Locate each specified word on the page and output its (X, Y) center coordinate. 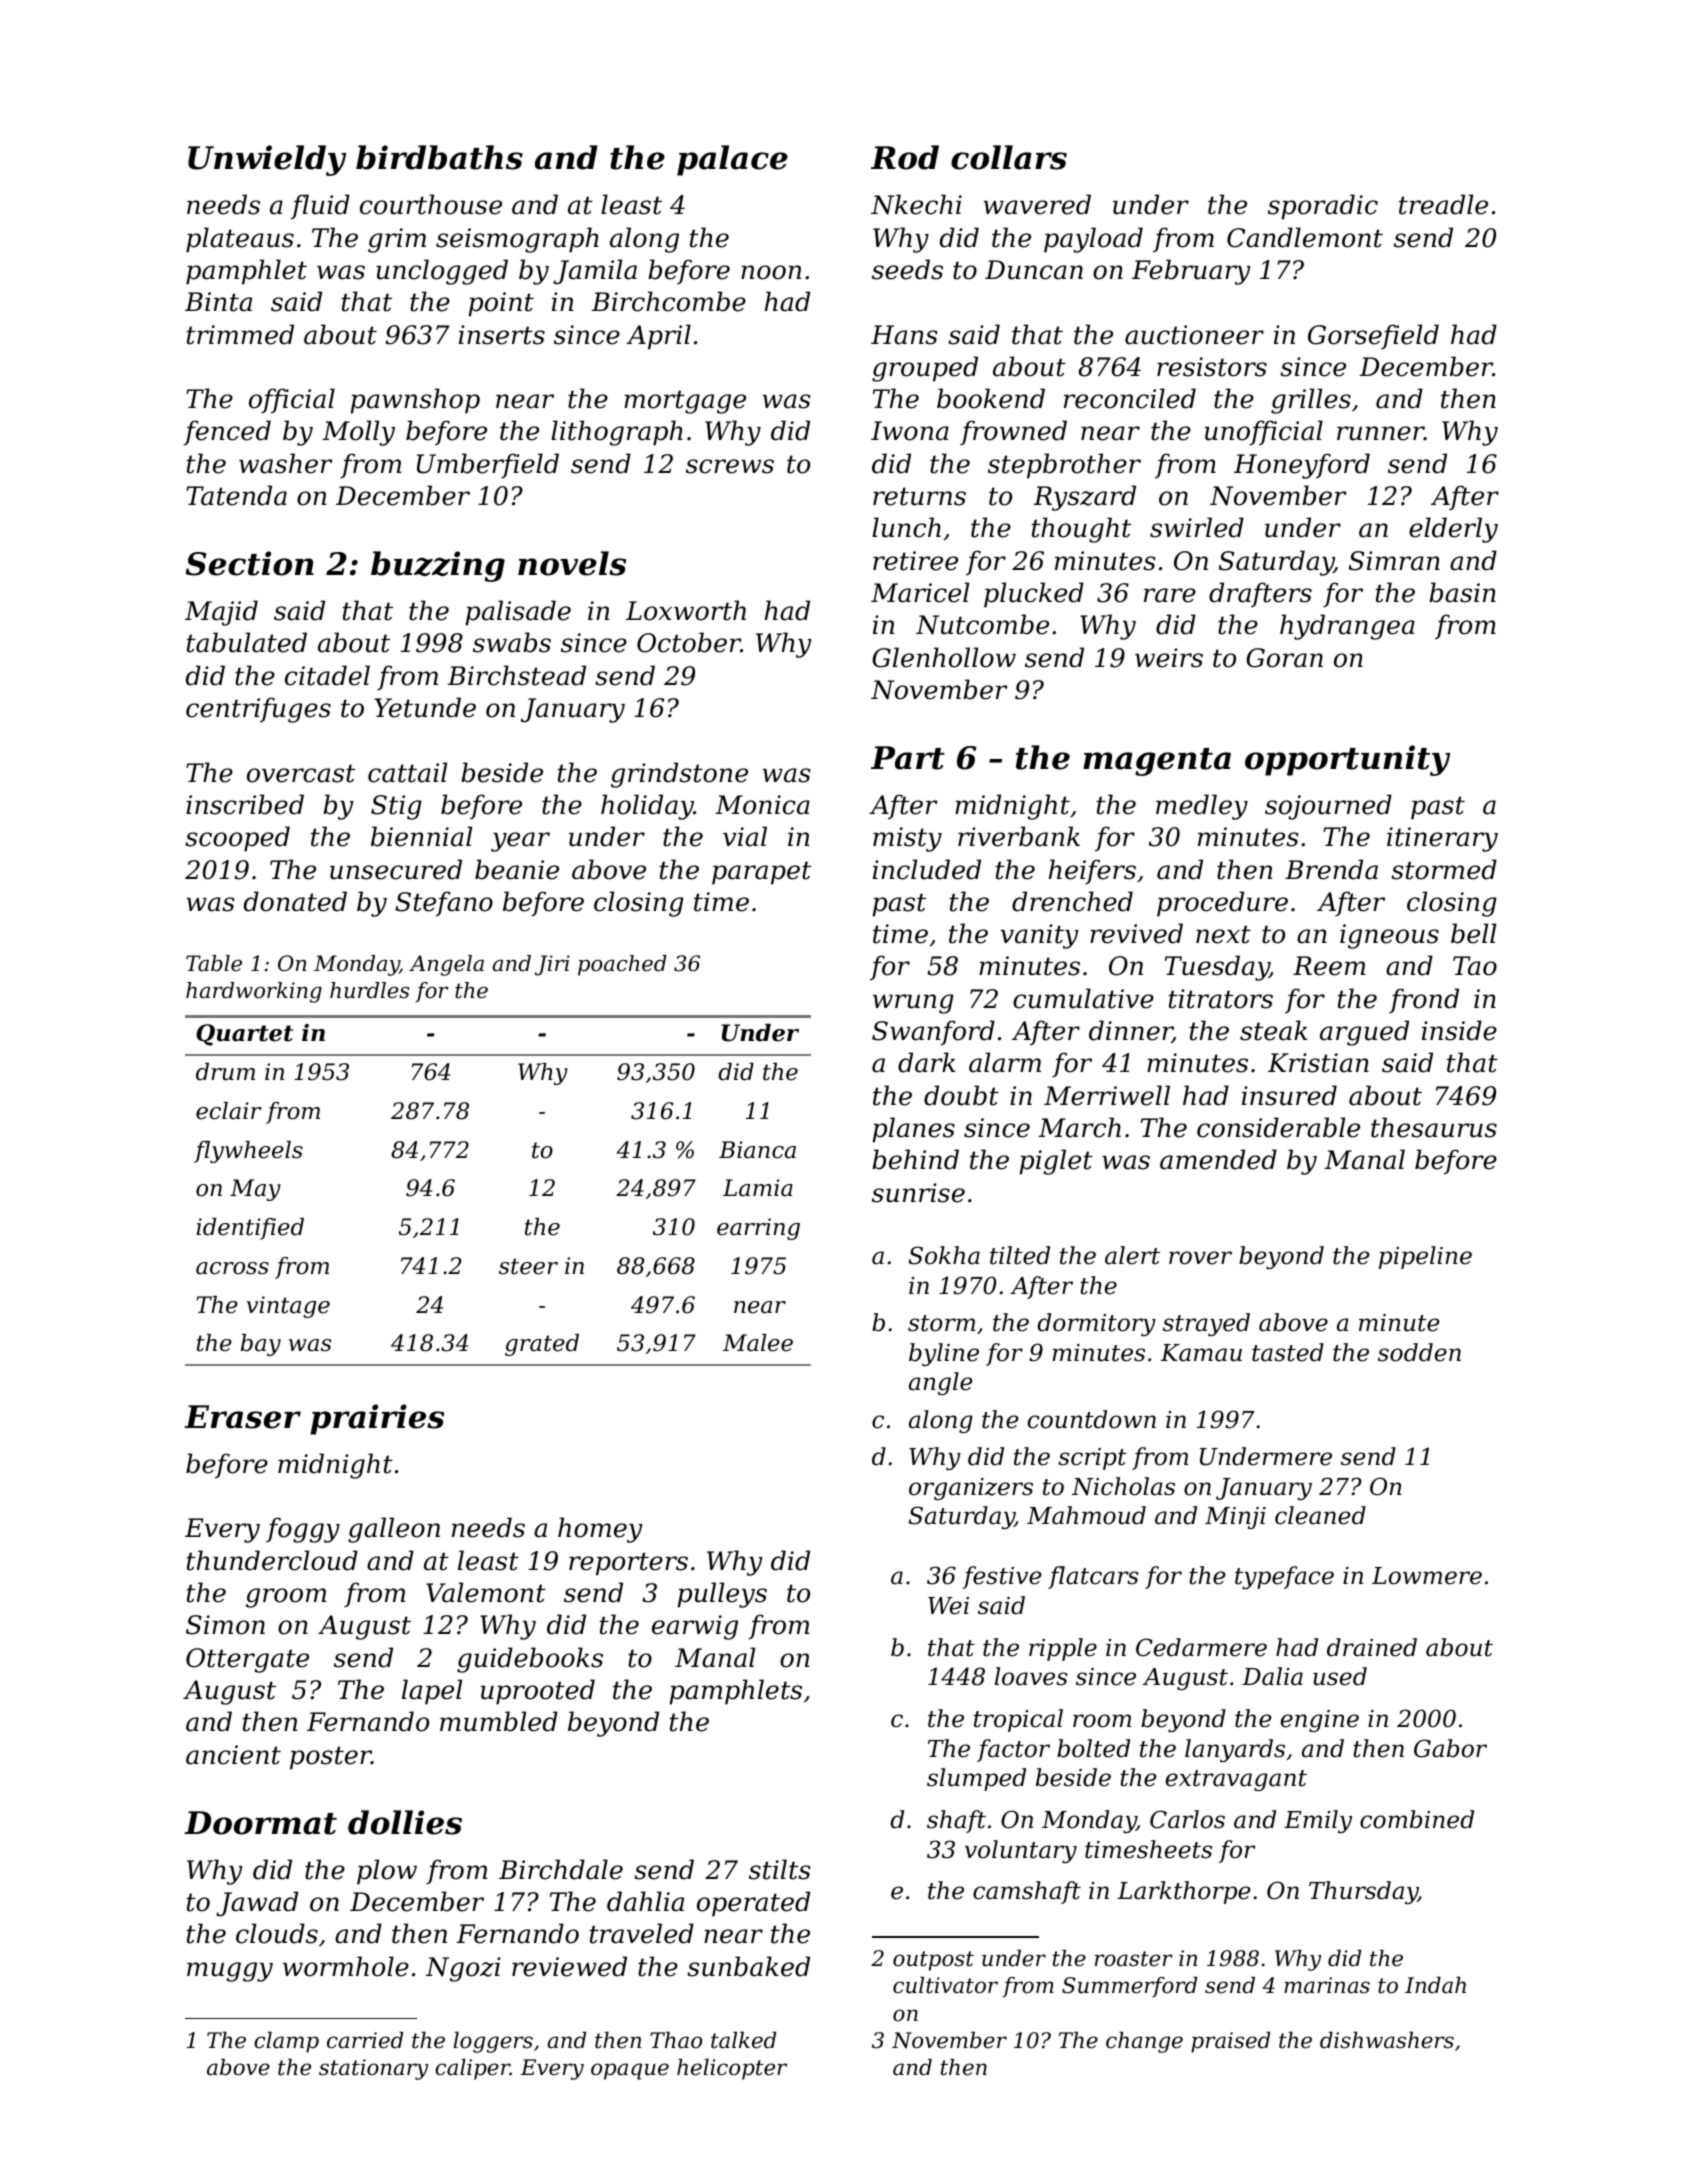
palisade (518, 613)
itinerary (1442, 839)
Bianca (757, 1150)
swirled (1197, 527)
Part (908, 758)
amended (1218, 1159)
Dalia (1272, 1676)
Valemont (486, 1592)
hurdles (369, 990)
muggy (230, 1972)
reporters (628, 1564)
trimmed (240, 334)
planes (913, 1130)
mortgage (685, 402)
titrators (1221, 999)
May (255, 1190)
